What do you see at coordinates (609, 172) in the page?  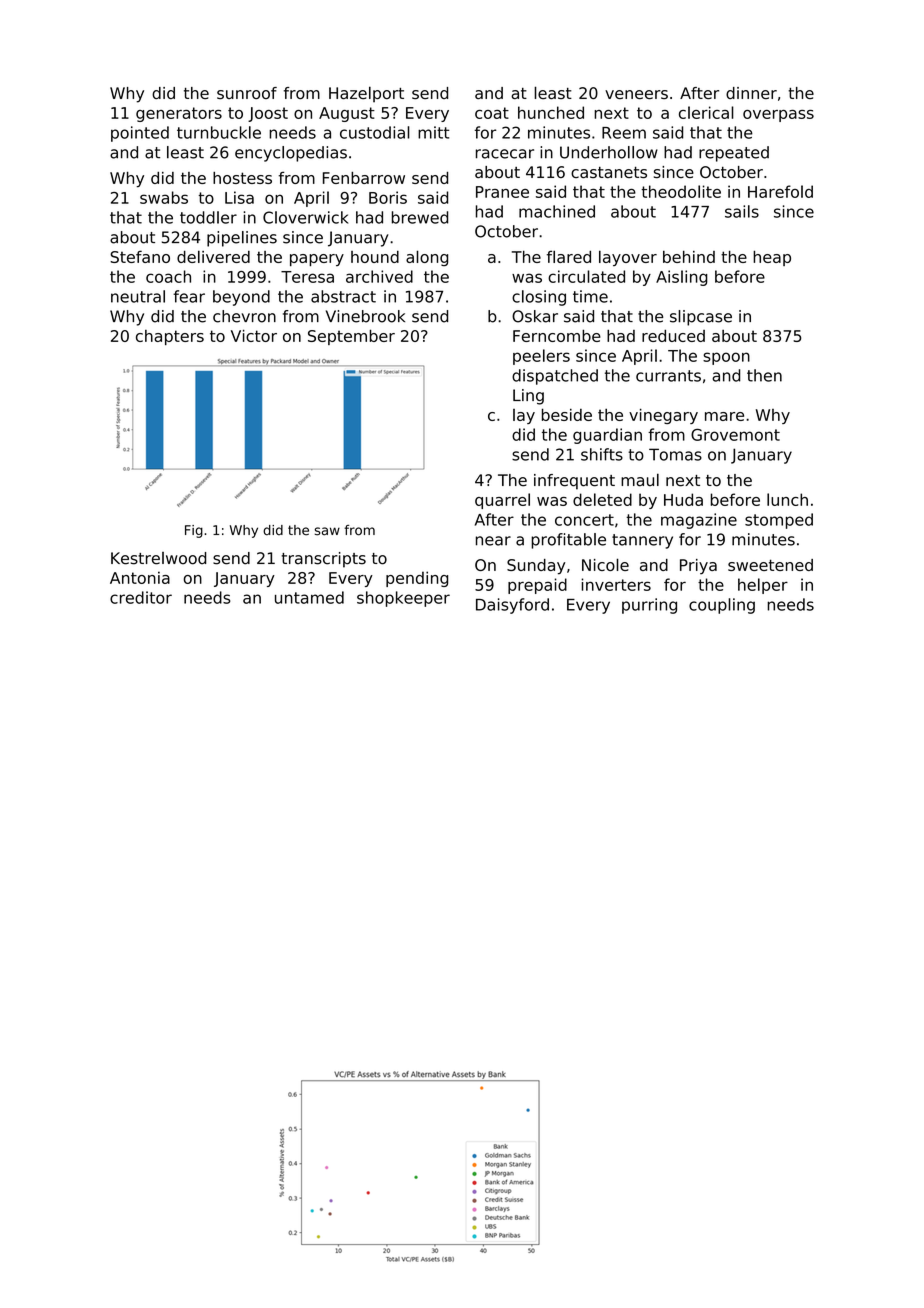 I see `castanets` at bounding box center [609, 172].
